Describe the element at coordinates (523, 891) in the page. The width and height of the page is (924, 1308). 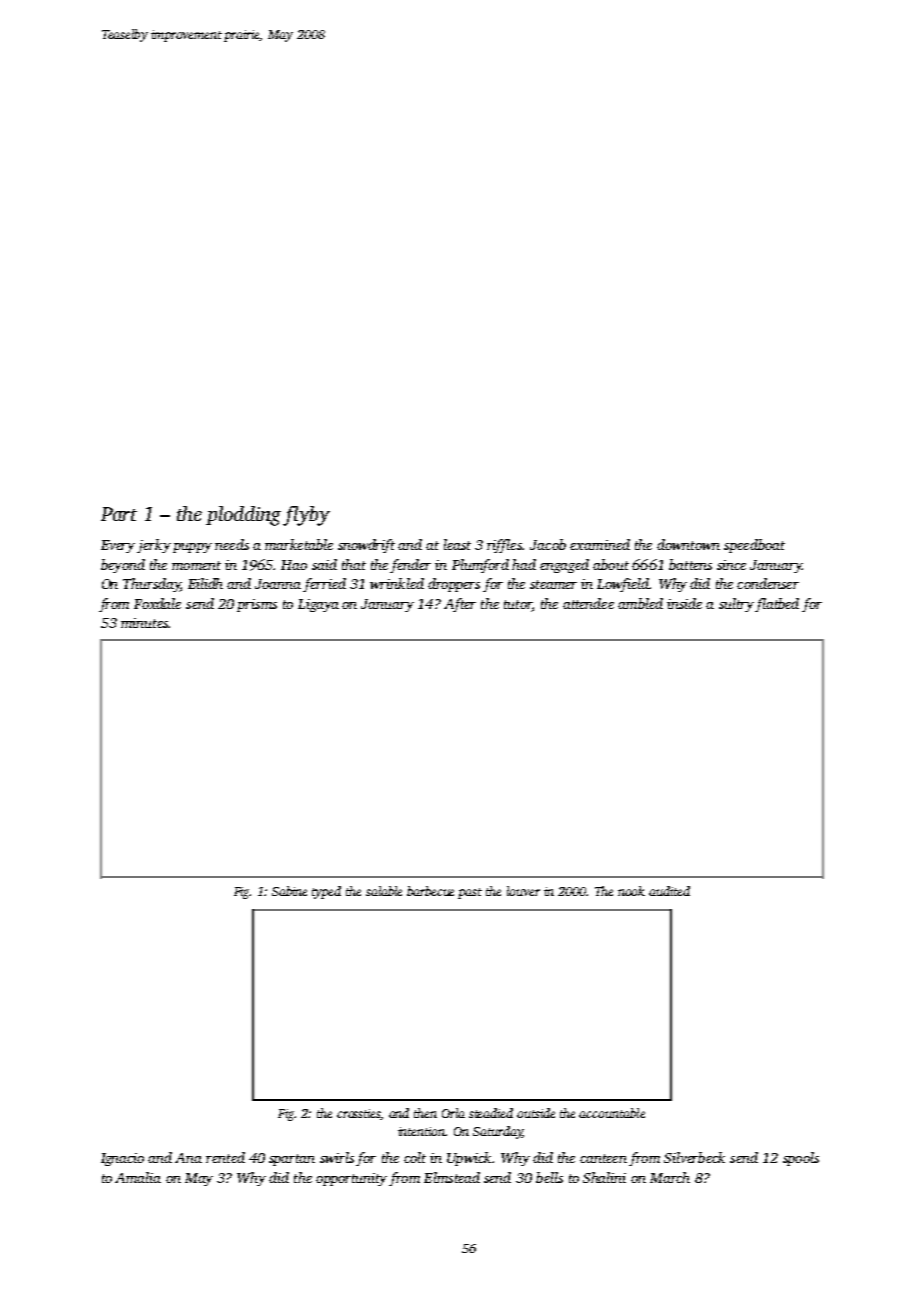
I see `louver` at that location.
